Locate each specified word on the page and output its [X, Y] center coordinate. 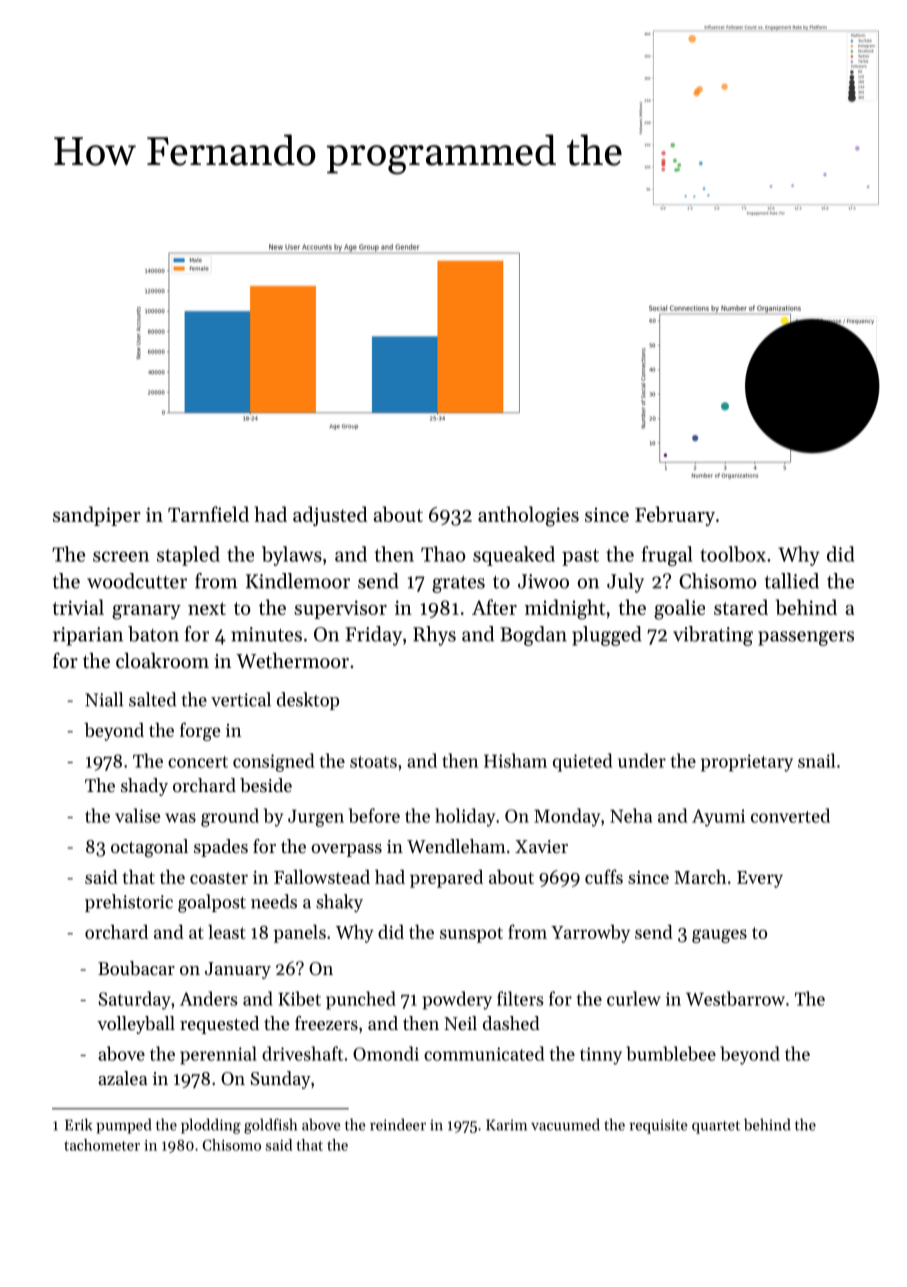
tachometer [102, 1145]
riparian [88, 636]
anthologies [528, 516]
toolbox [733, 554]
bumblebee [671, 1053]
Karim [506, 1125]
